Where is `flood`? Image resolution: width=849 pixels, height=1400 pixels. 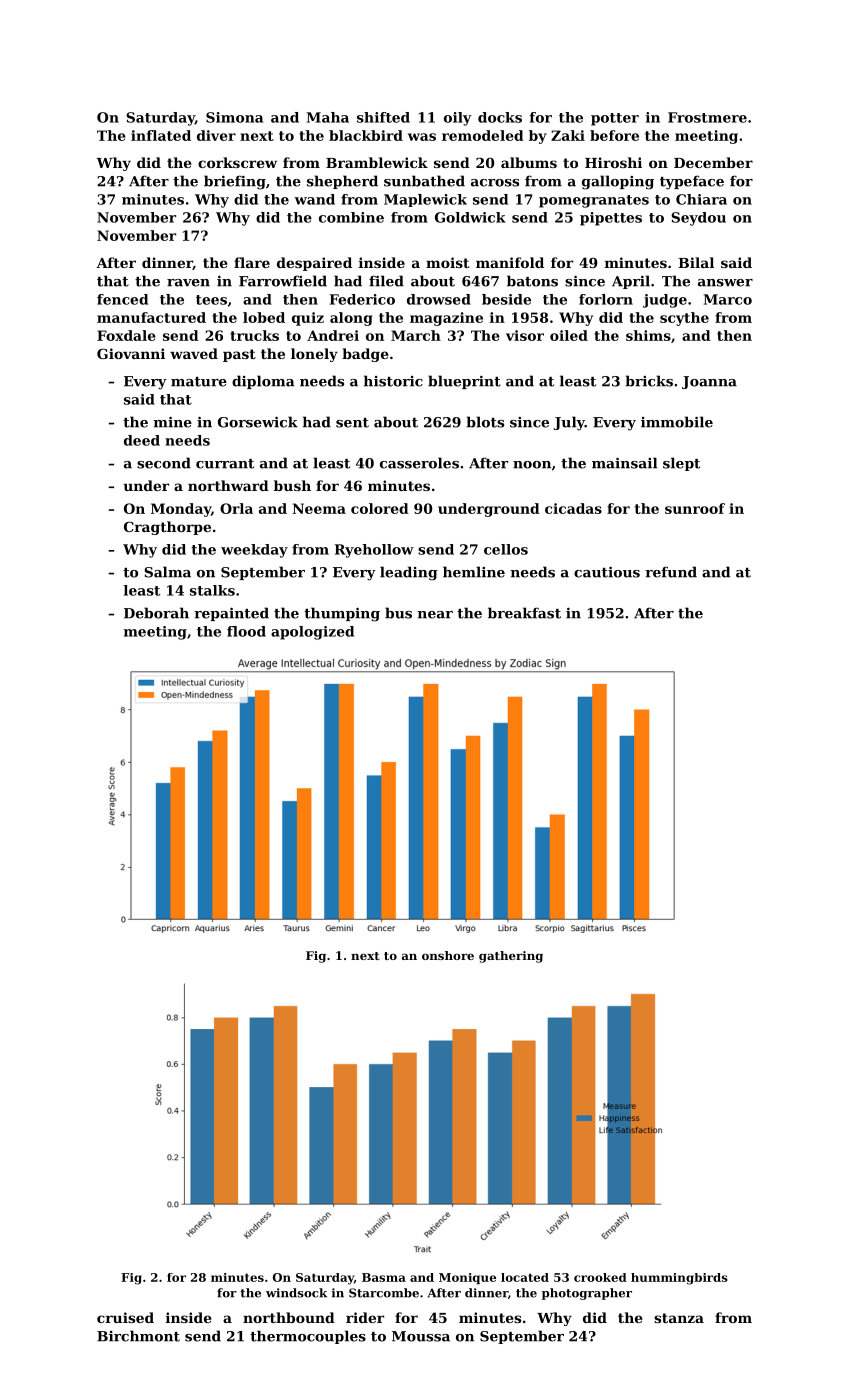
flood is located at coordinates (246, 631).
